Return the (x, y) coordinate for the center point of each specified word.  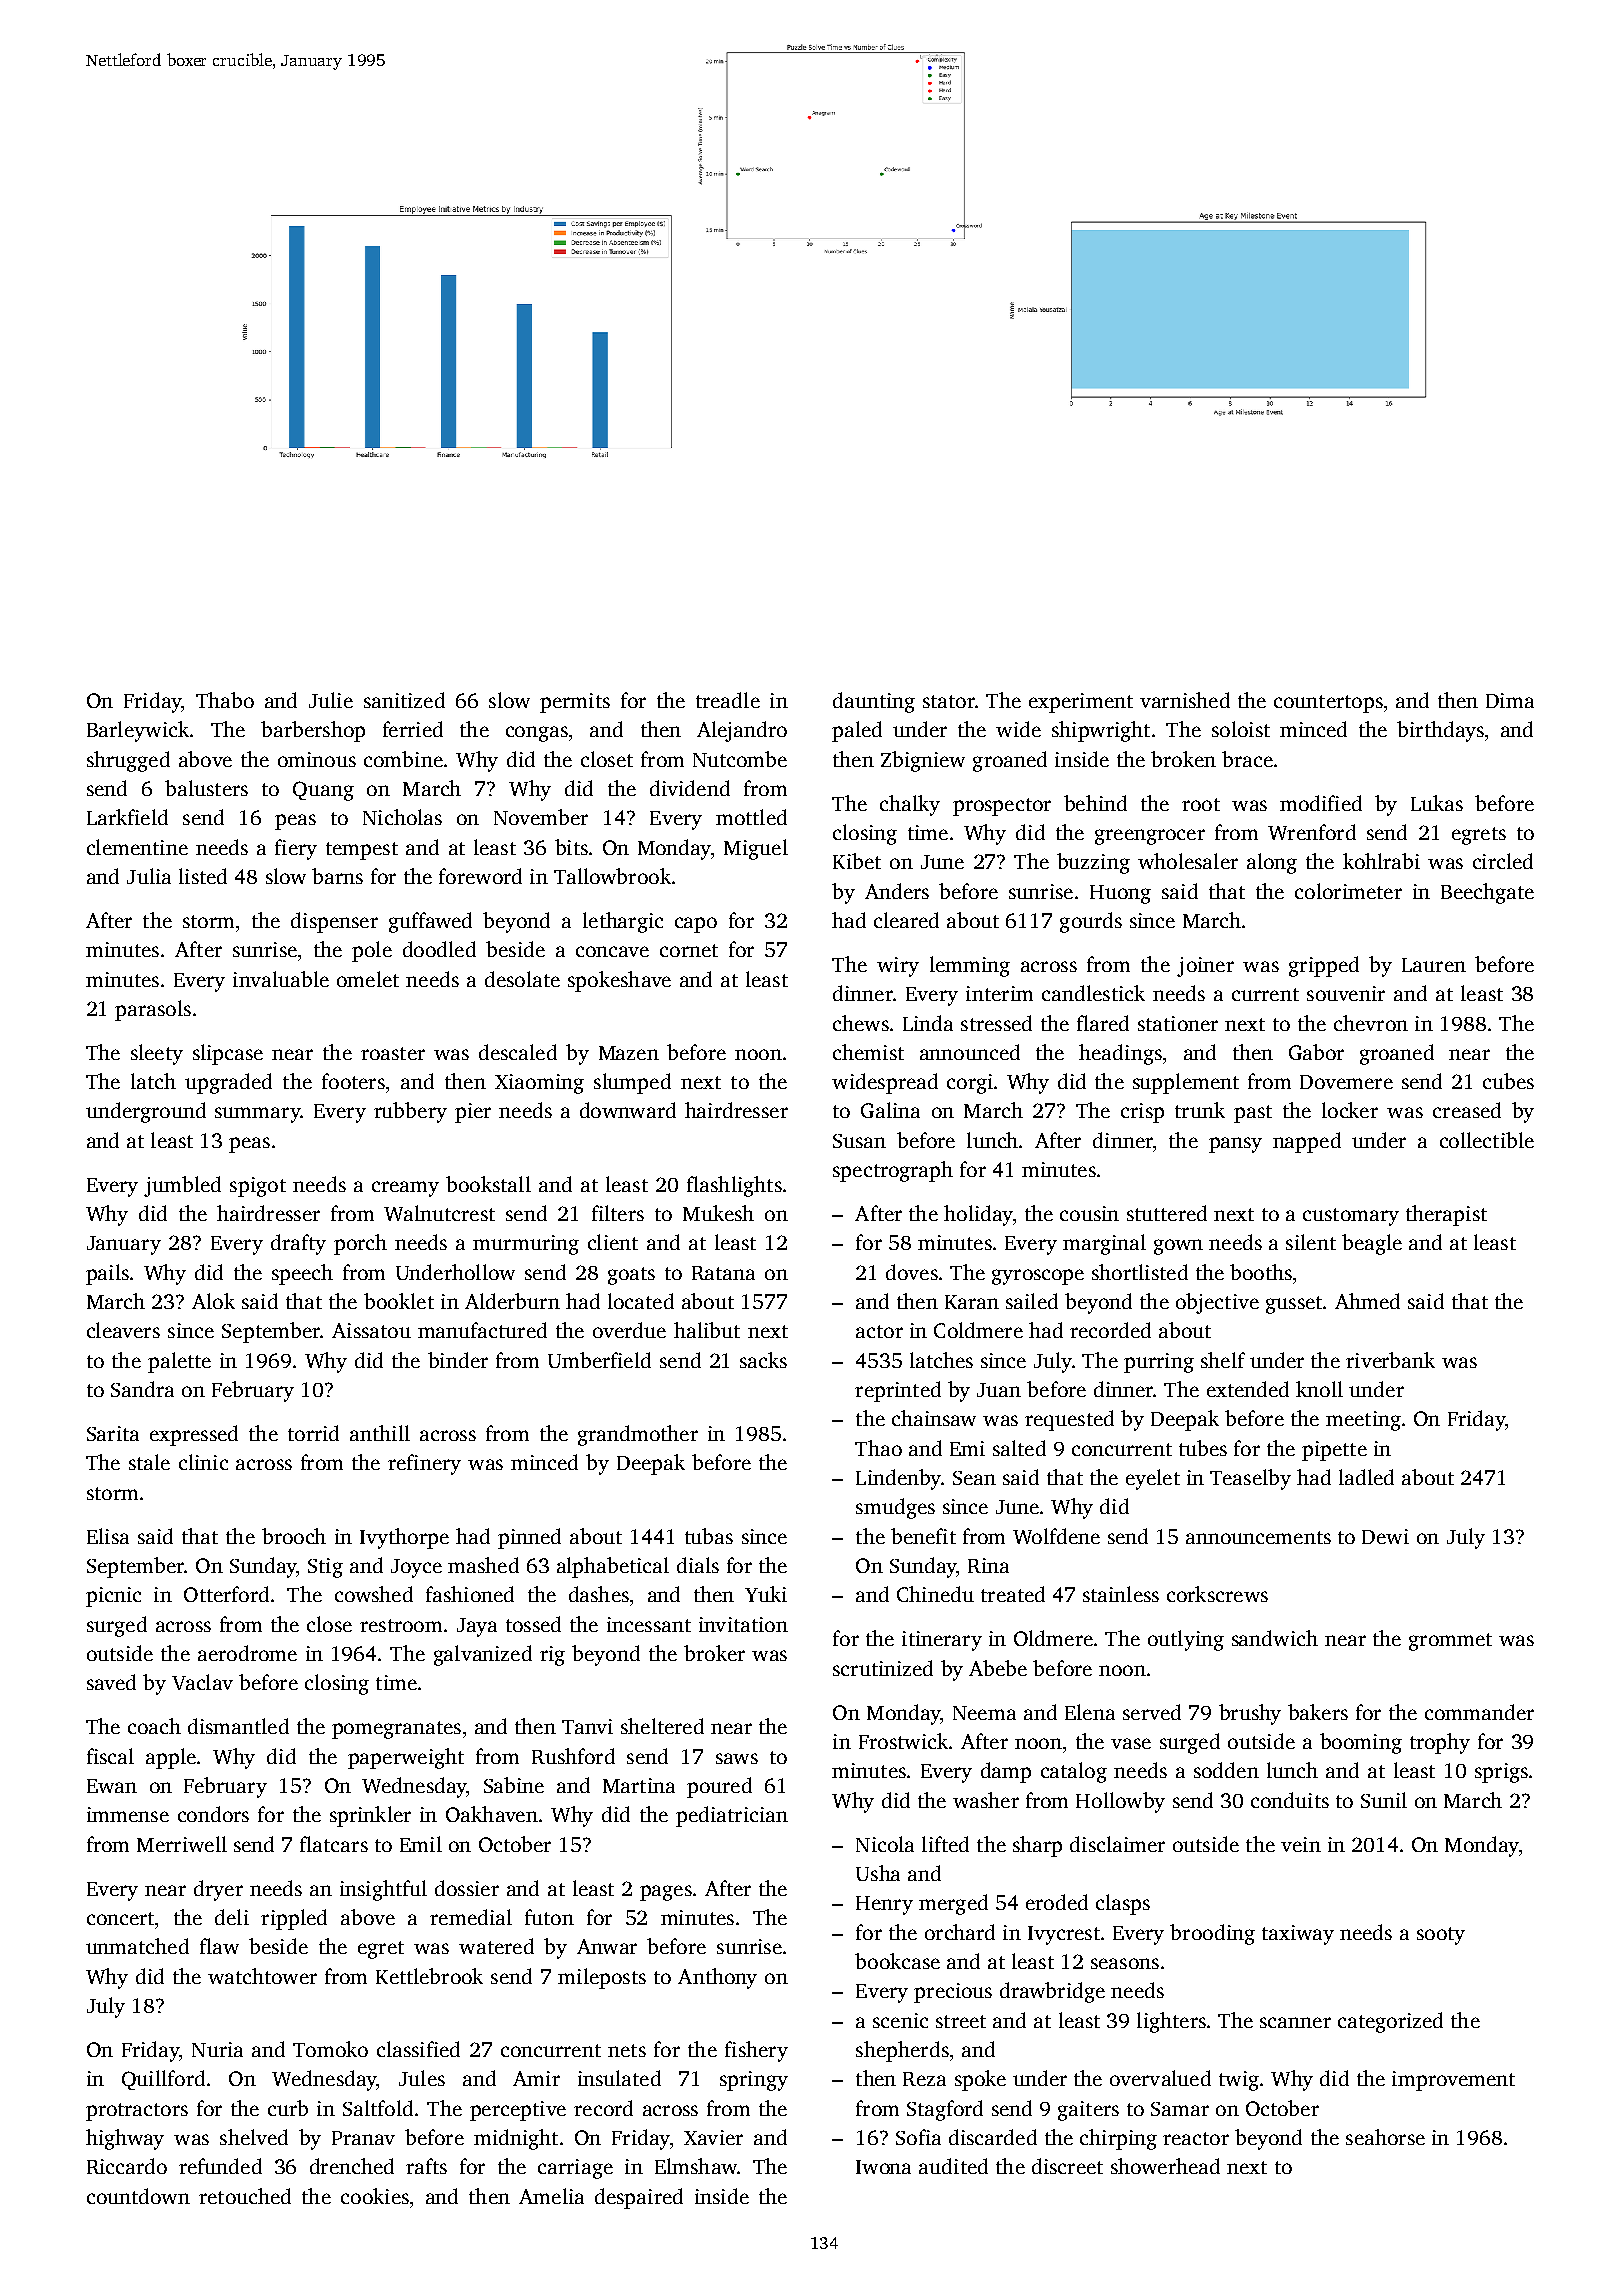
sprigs (1501, 1773)
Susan (859, 1141)
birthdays (1440, 731)
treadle (728, 700)
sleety (157, 1054)
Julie (331, 700)
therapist (1446, 1215)
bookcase (897, 1961)
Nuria (217, 2049)
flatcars (334, 1844)
